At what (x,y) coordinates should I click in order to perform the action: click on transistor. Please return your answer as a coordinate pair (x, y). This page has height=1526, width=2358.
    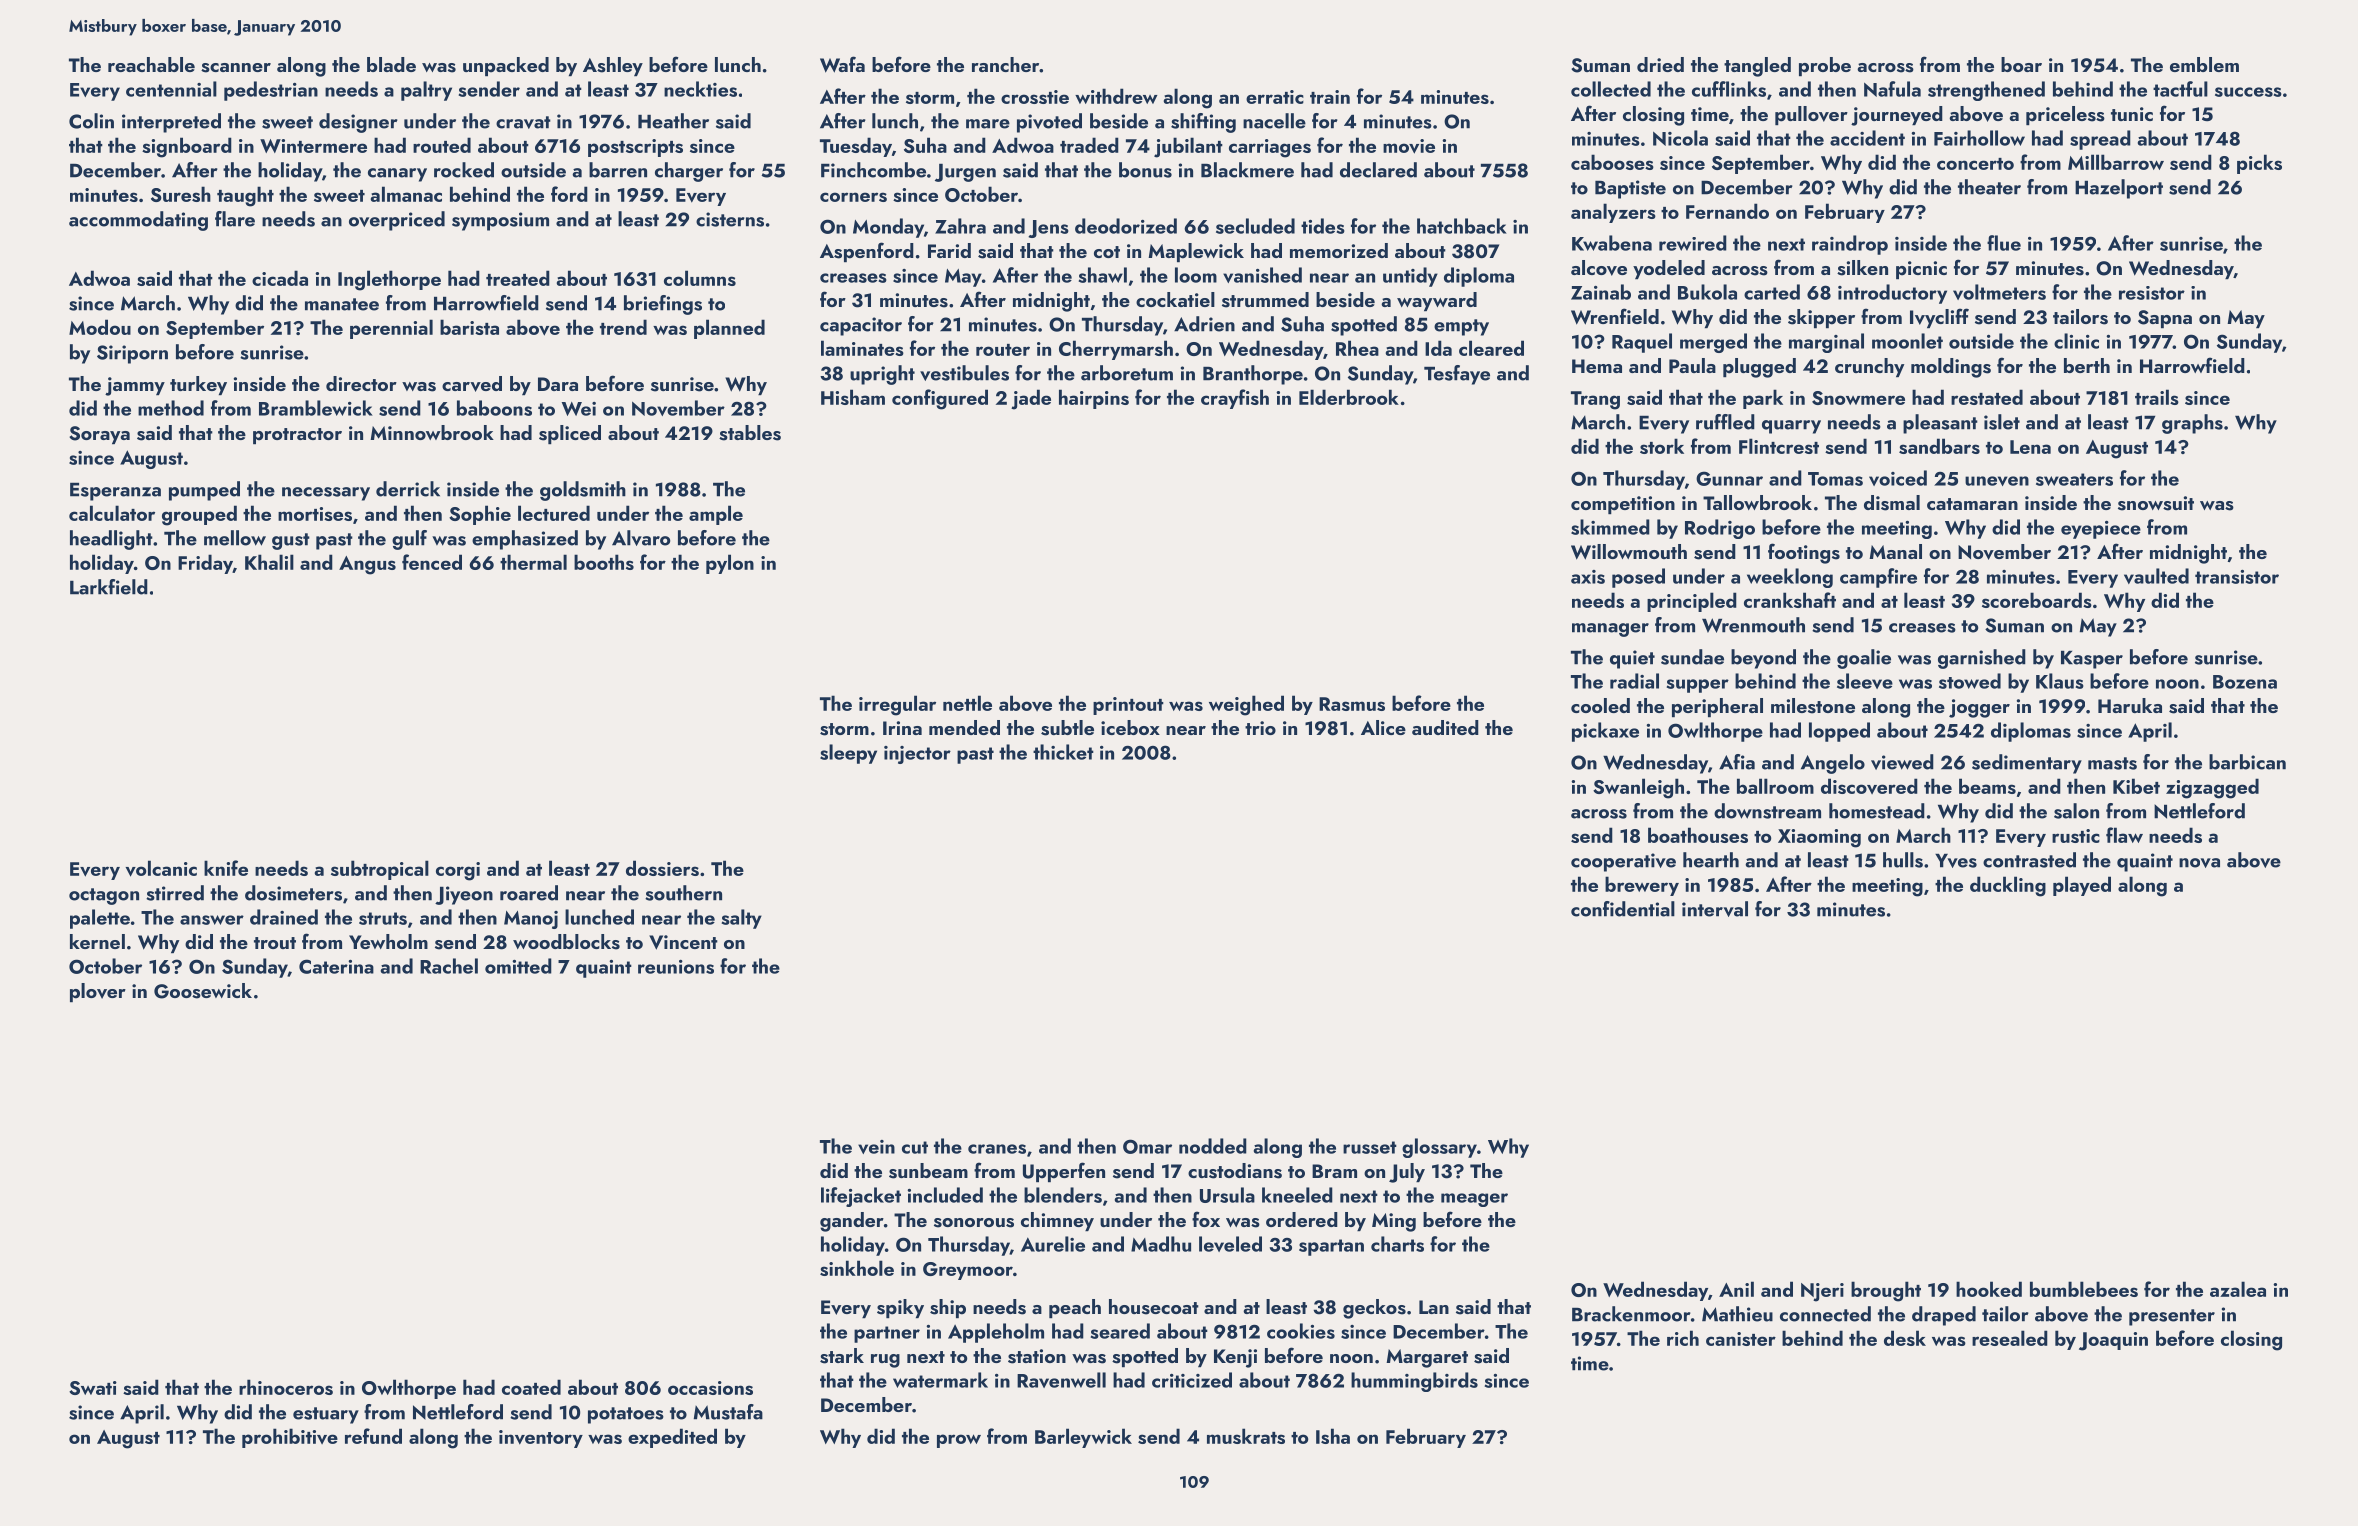
    Looking at the image, I should click on (2237, 577).
